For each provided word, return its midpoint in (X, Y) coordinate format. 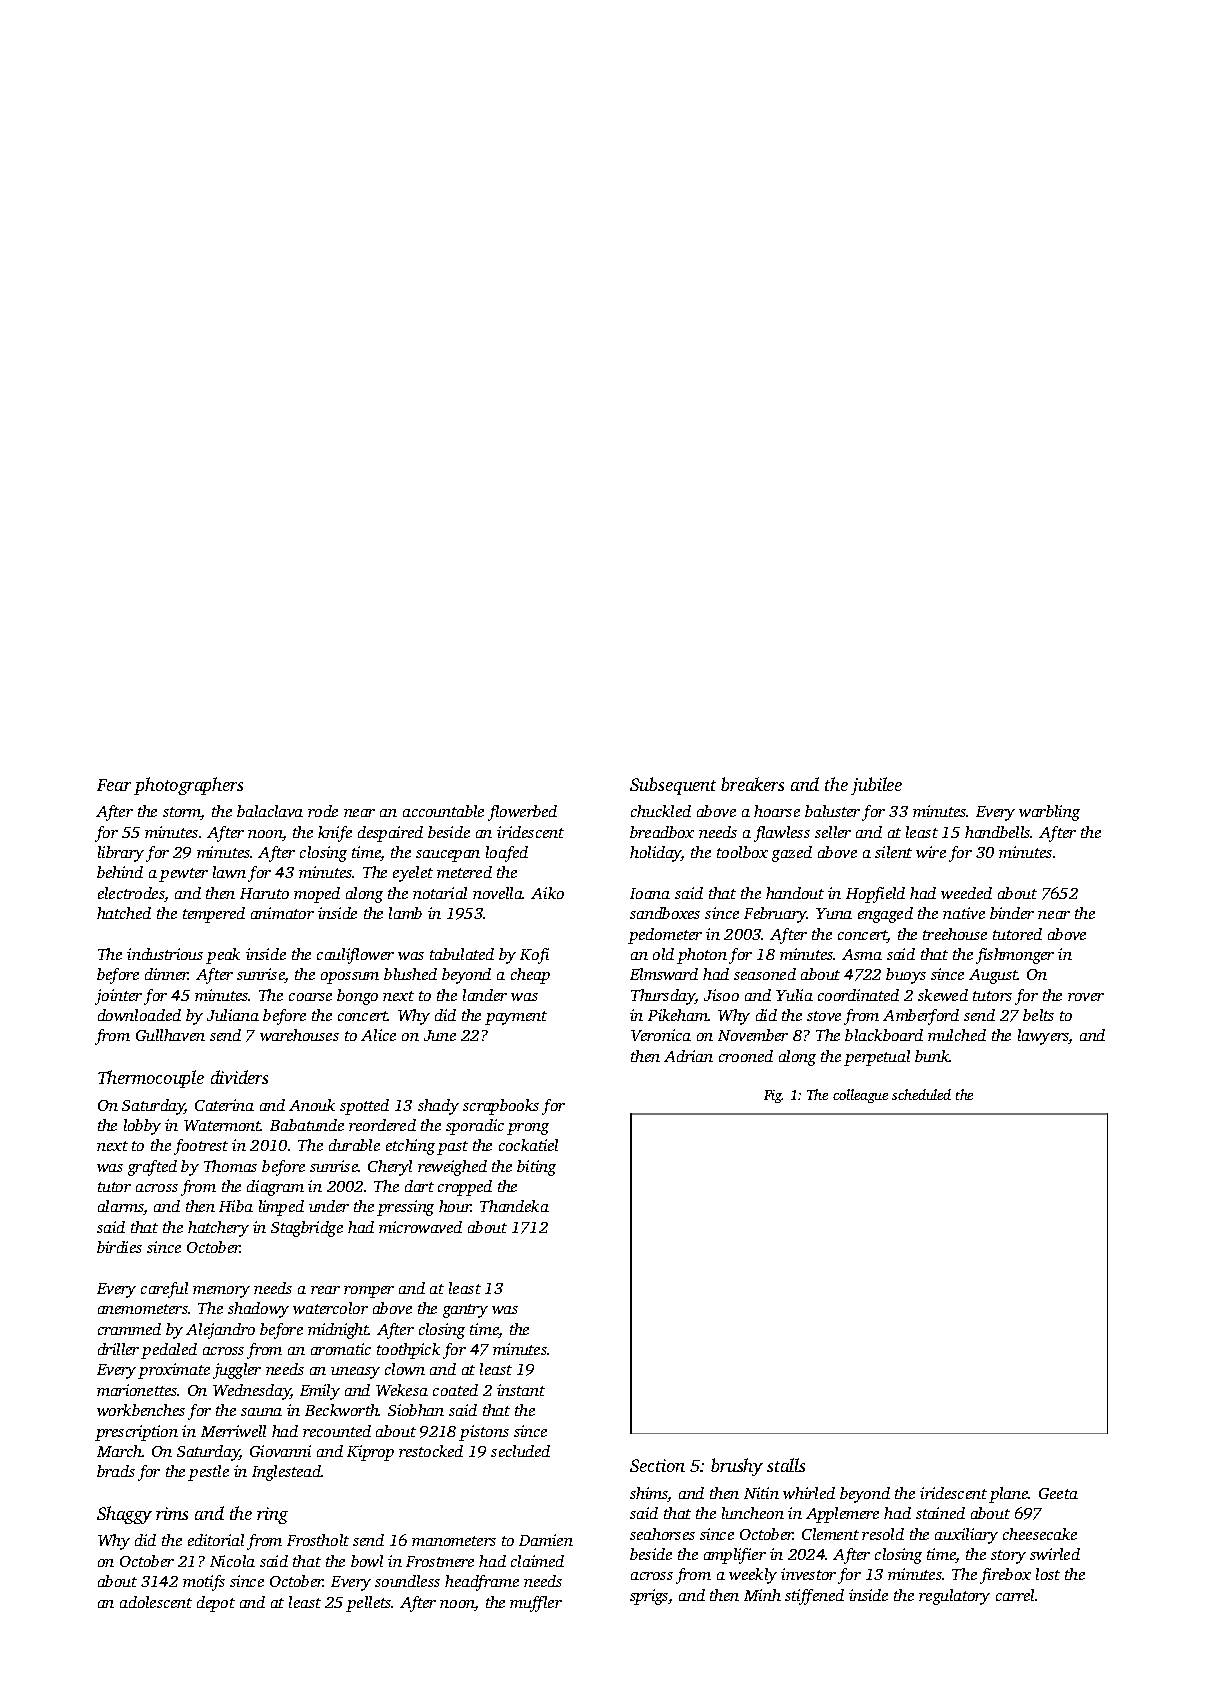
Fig (773, 1096)
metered (464, 872)
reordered (382, 1125)
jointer (118, 997)
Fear (114, 785)
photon (702, 956)
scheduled (921, 1094)
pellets (368, 1604)
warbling (1049, 813)
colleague (860, 1096)
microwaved (420, 1227)
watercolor (330, 1308)
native (964, 913)
